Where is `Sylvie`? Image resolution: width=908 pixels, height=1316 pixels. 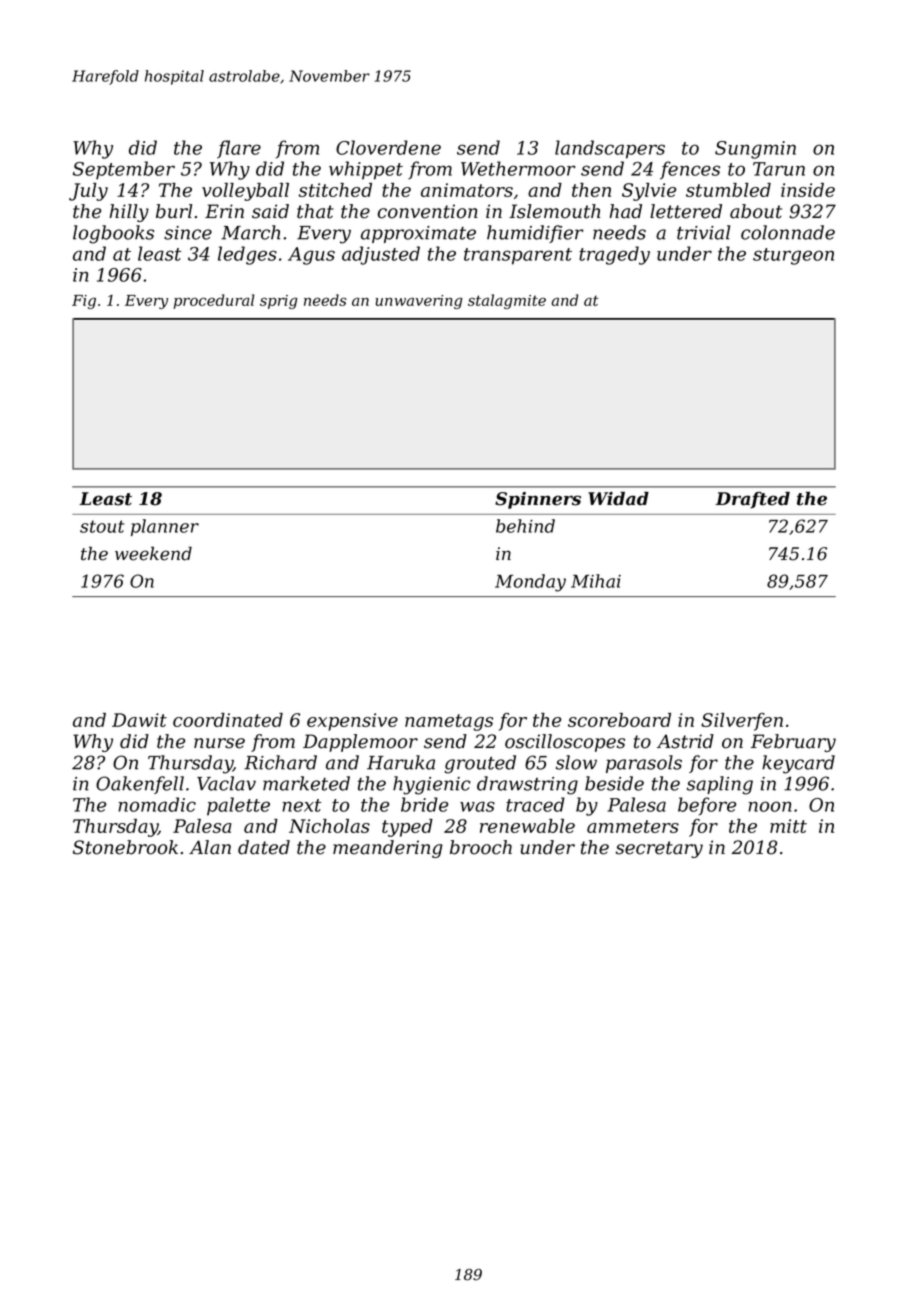 Sylvie is located at coordinates (649, 192).
